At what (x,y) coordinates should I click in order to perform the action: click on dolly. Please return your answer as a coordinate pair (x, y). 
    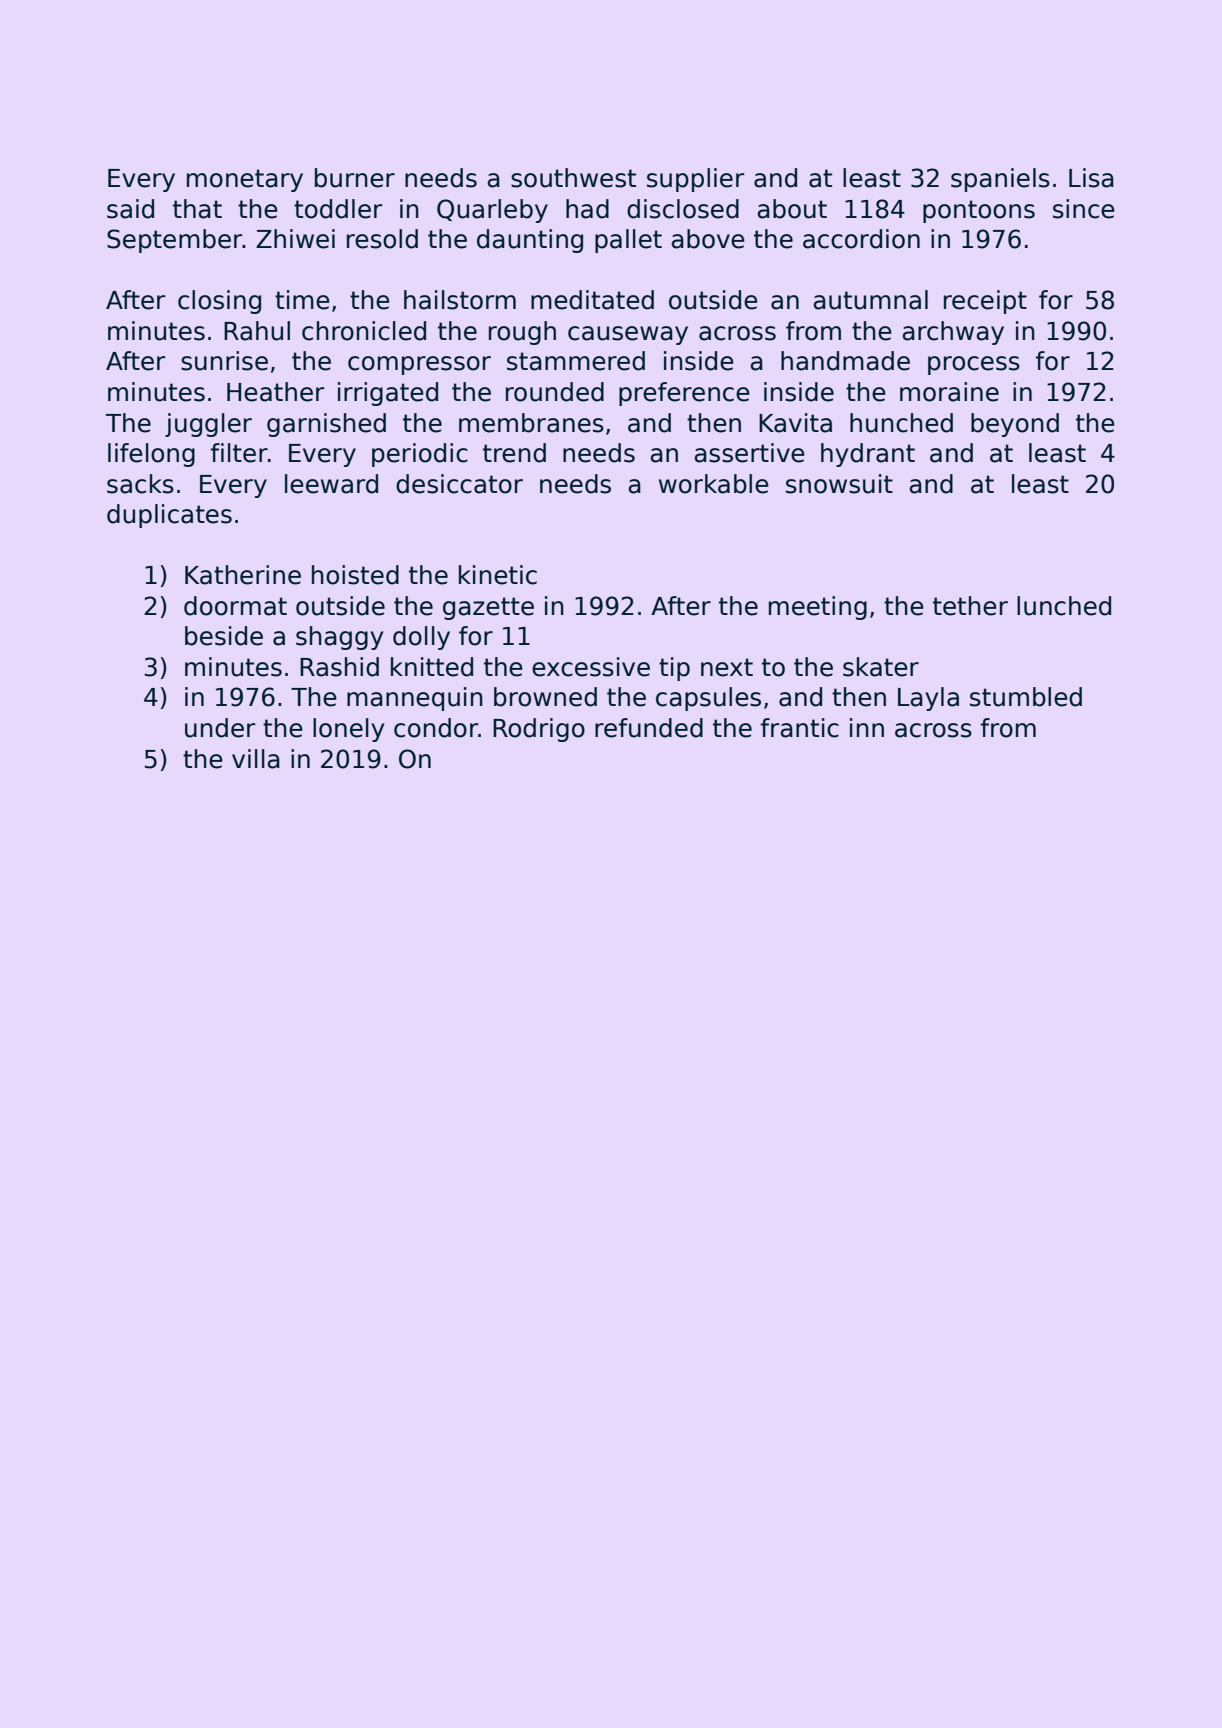
    Looking at the image, I should click on (421, 638).
